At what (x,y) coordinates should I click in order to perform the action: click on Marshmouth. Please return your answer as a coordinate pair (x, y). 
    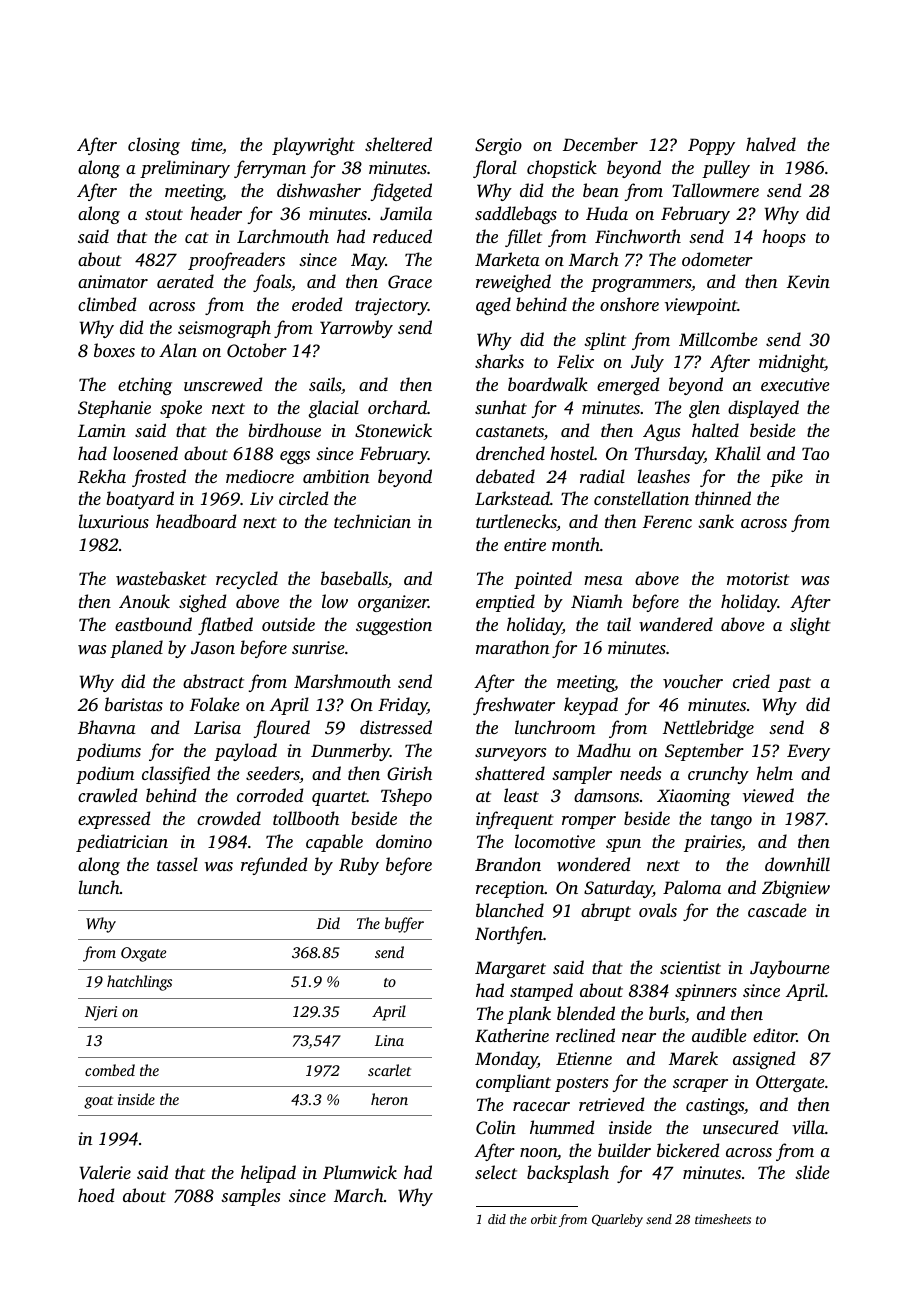
    Looking at the image, I should click on (342, 681).
